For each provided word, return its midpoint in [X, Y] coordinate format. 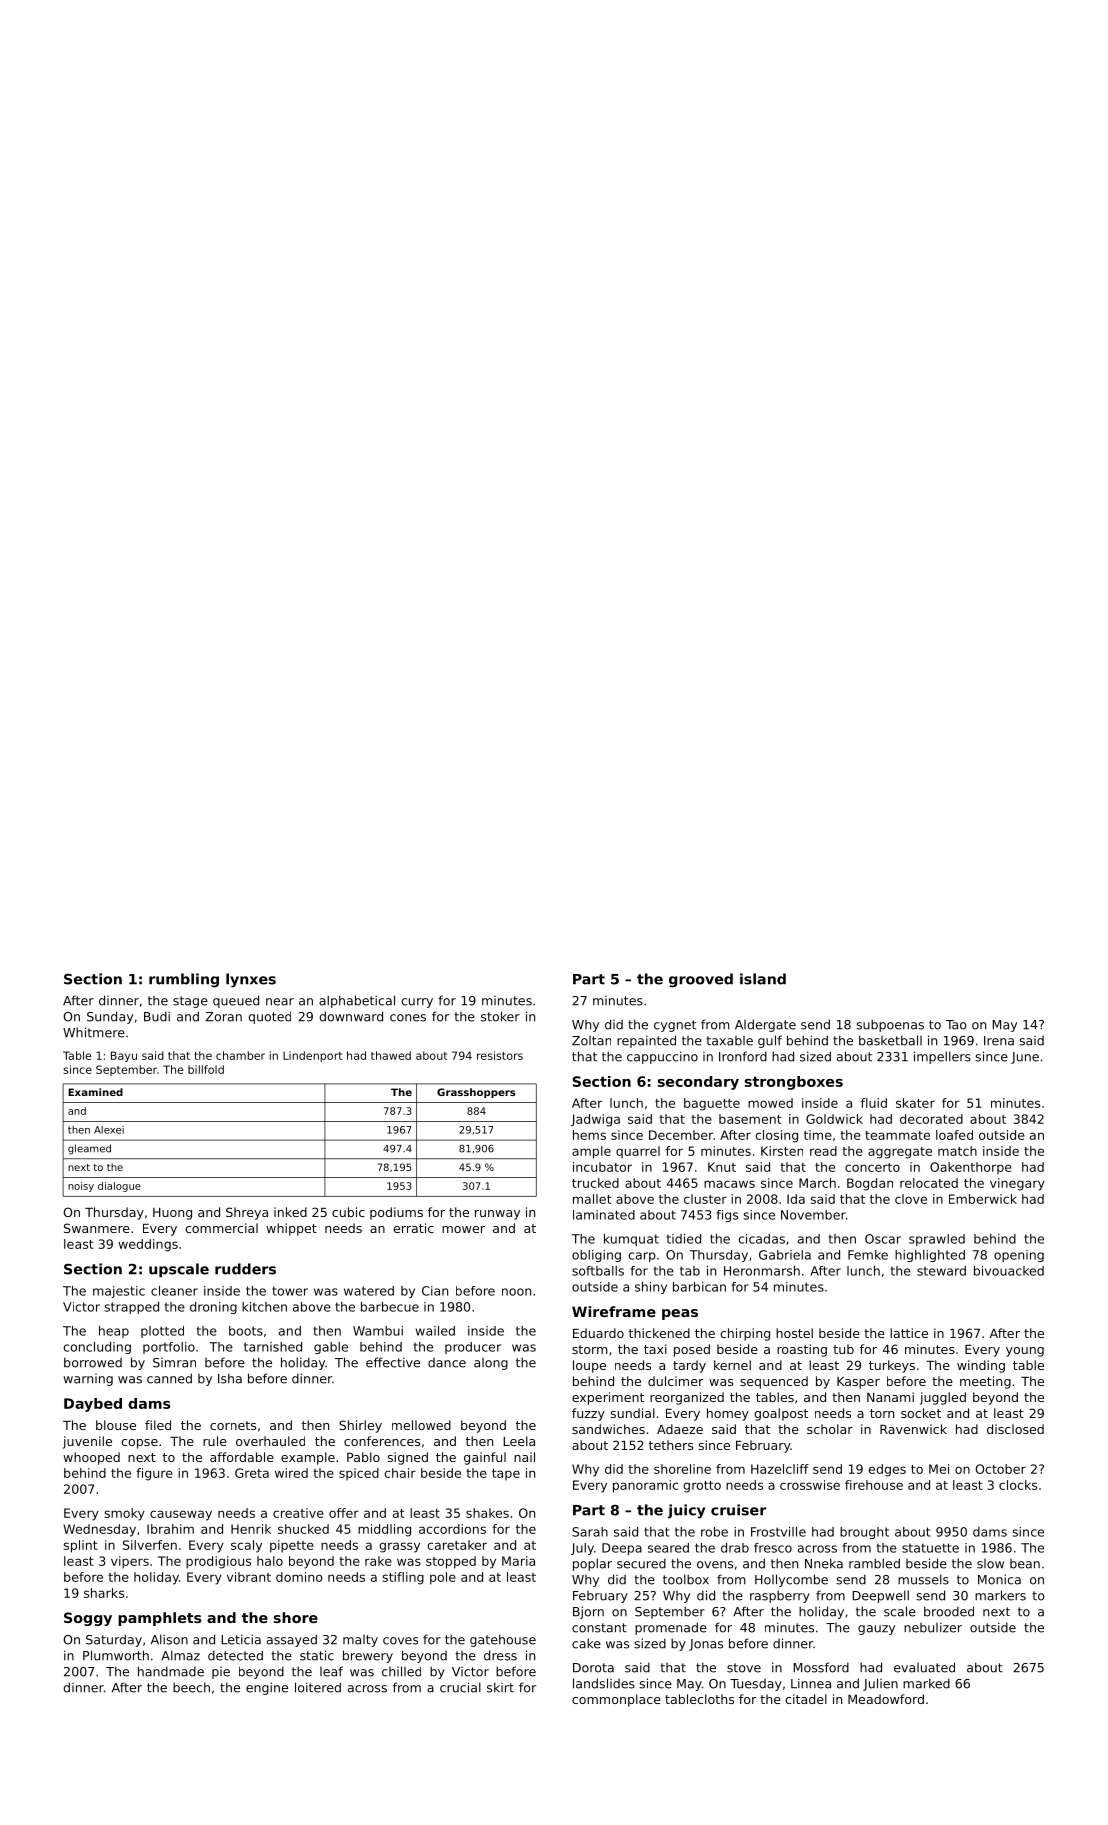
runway [497, 1215]
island [763, 979]
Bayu [124, 1056]
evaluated [924, 1667]
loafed [954, 1135]
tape [506, 1474]
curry [417, 1003]
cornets [233, 1425]
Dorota [593, 1668]
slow [990, 1564]
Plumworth [116, 1655]
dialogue [119, 1187]
